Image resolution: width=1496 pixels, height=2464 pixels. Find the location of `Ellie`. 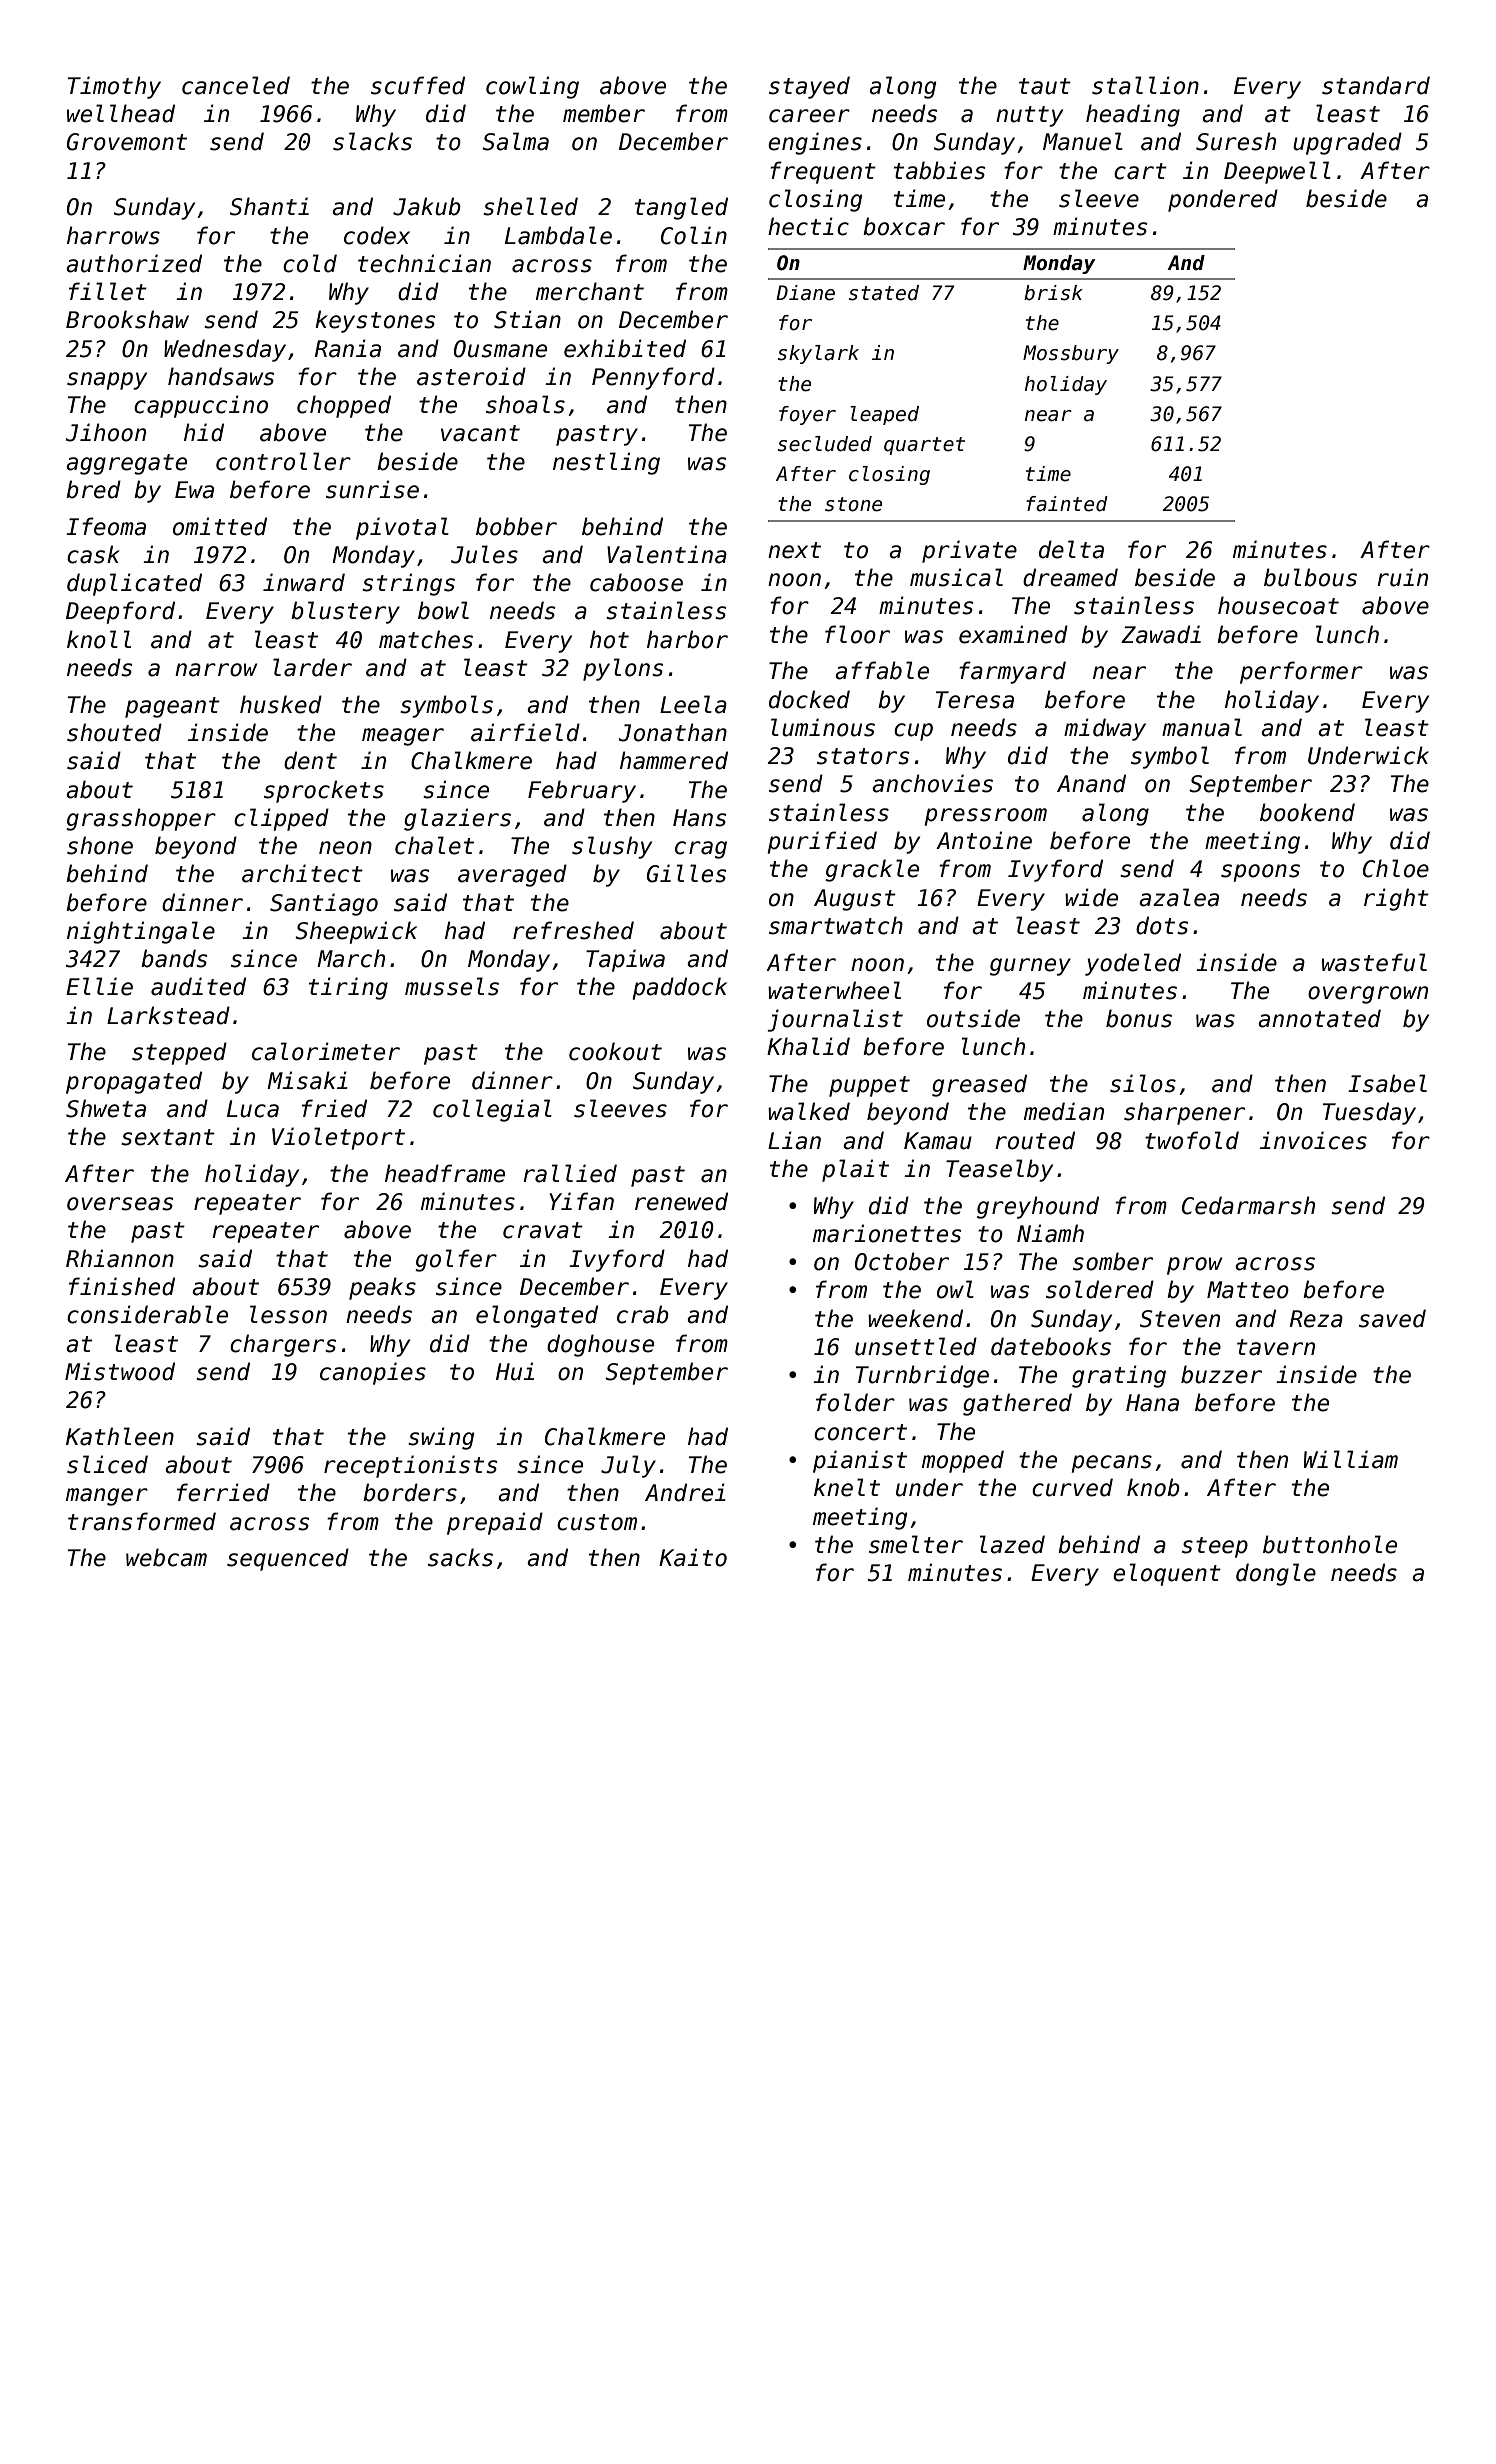

Ellie is located at coordinates (99, 986).
